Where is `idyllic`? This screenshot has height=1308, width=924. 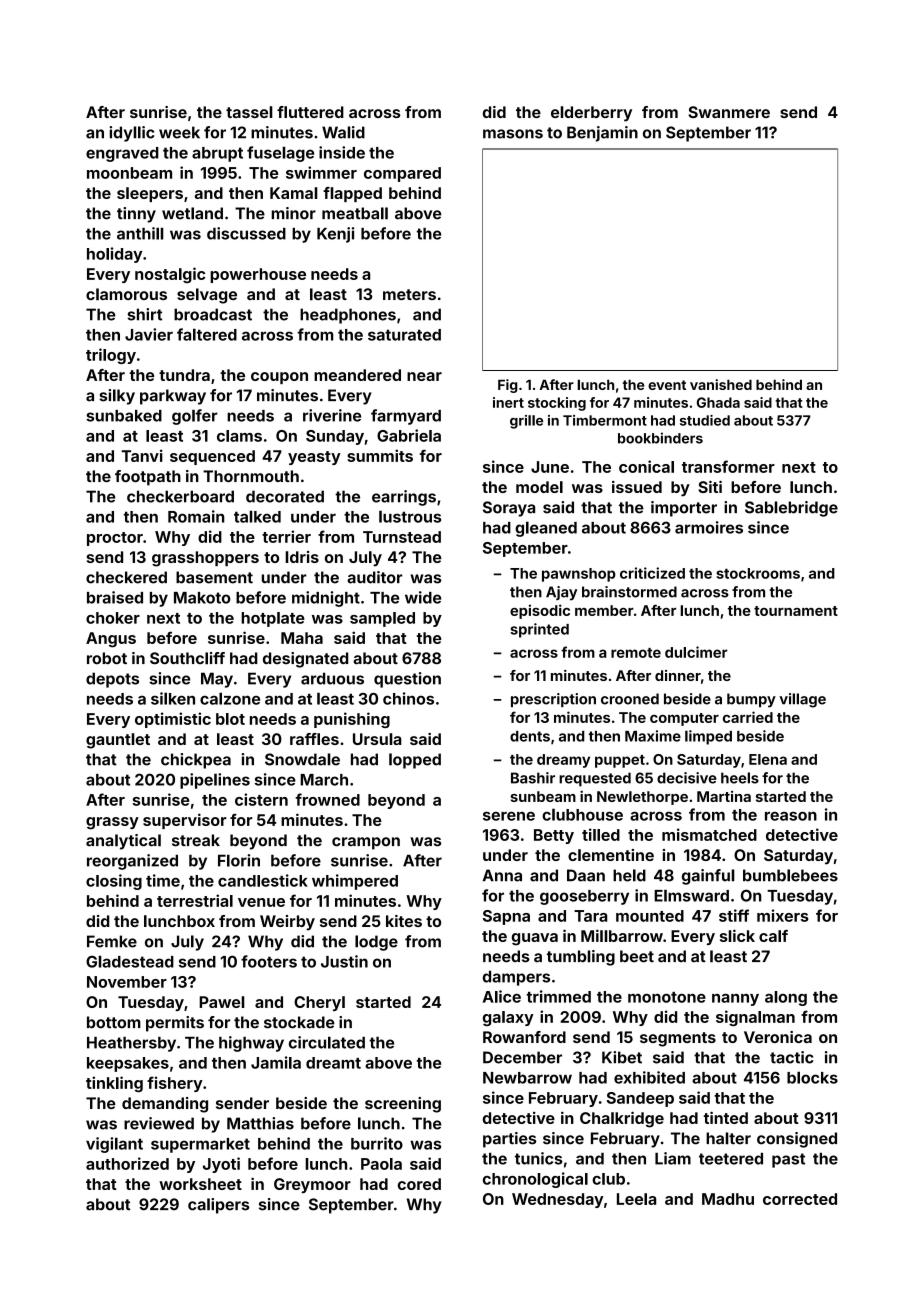
idyllic is located at coordinates (132, 134).
